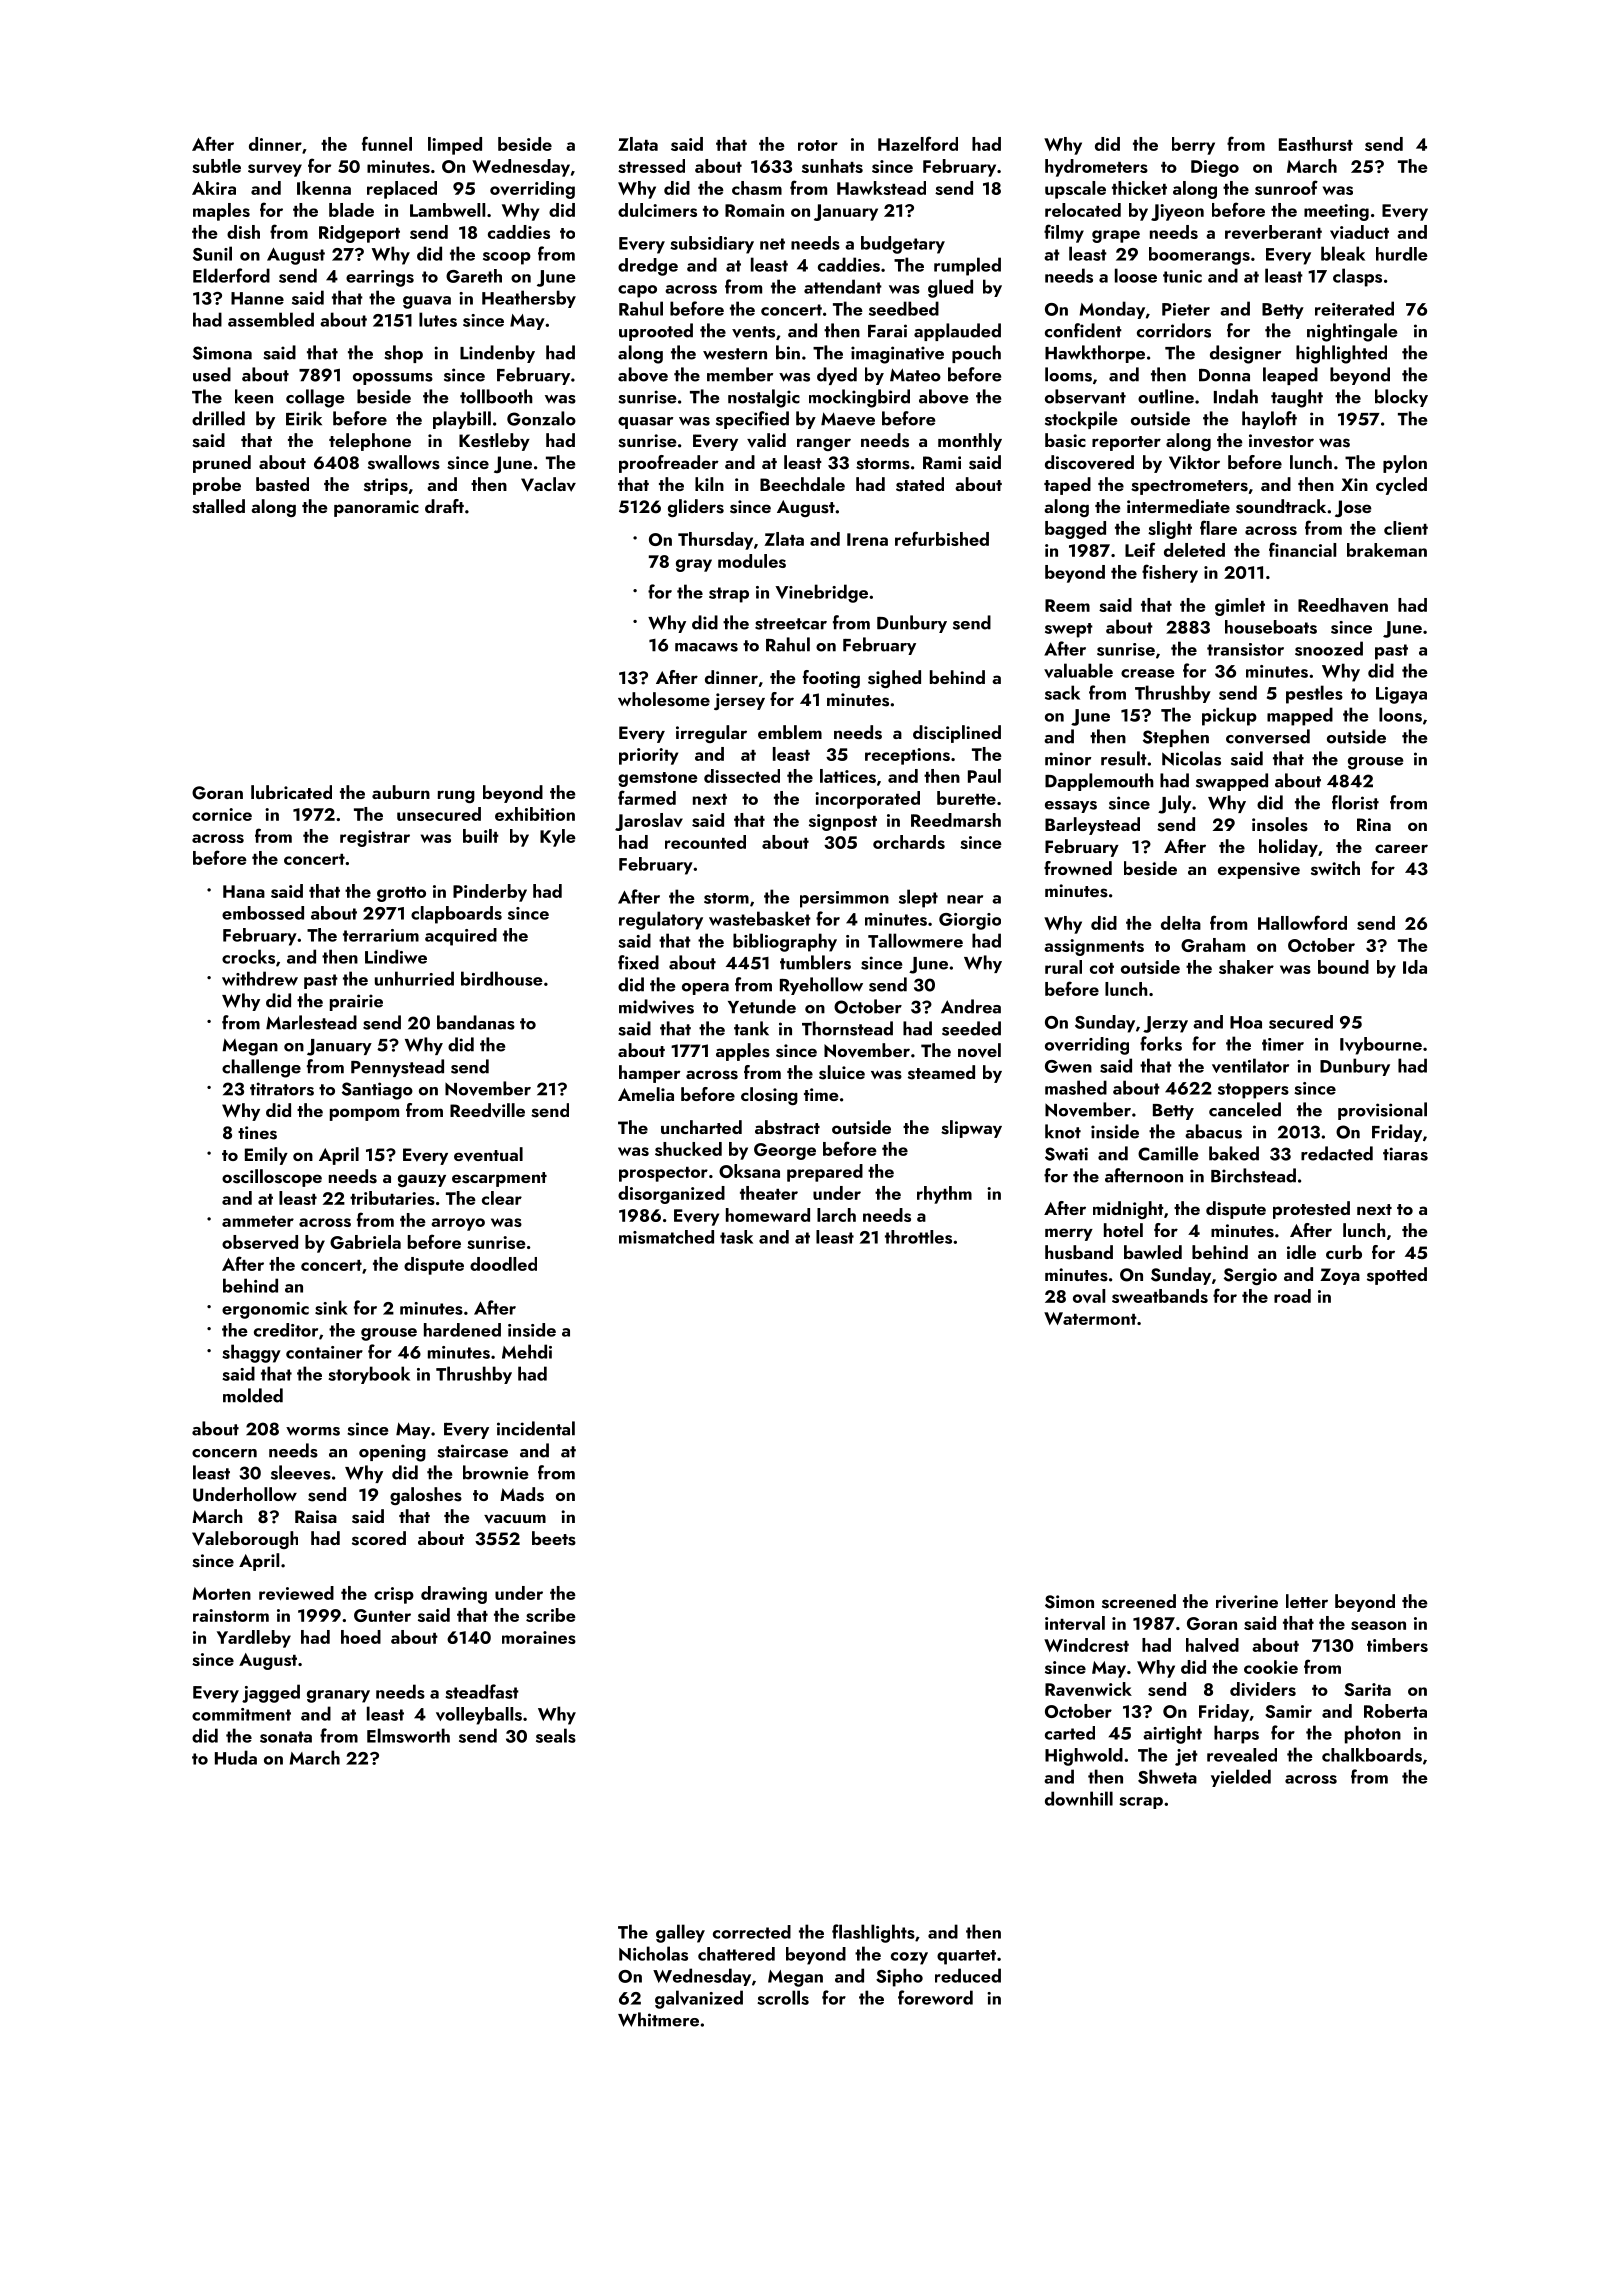  Describe the element at coordinates (1241, 1778) in the document. I see `yielded` at that location.
